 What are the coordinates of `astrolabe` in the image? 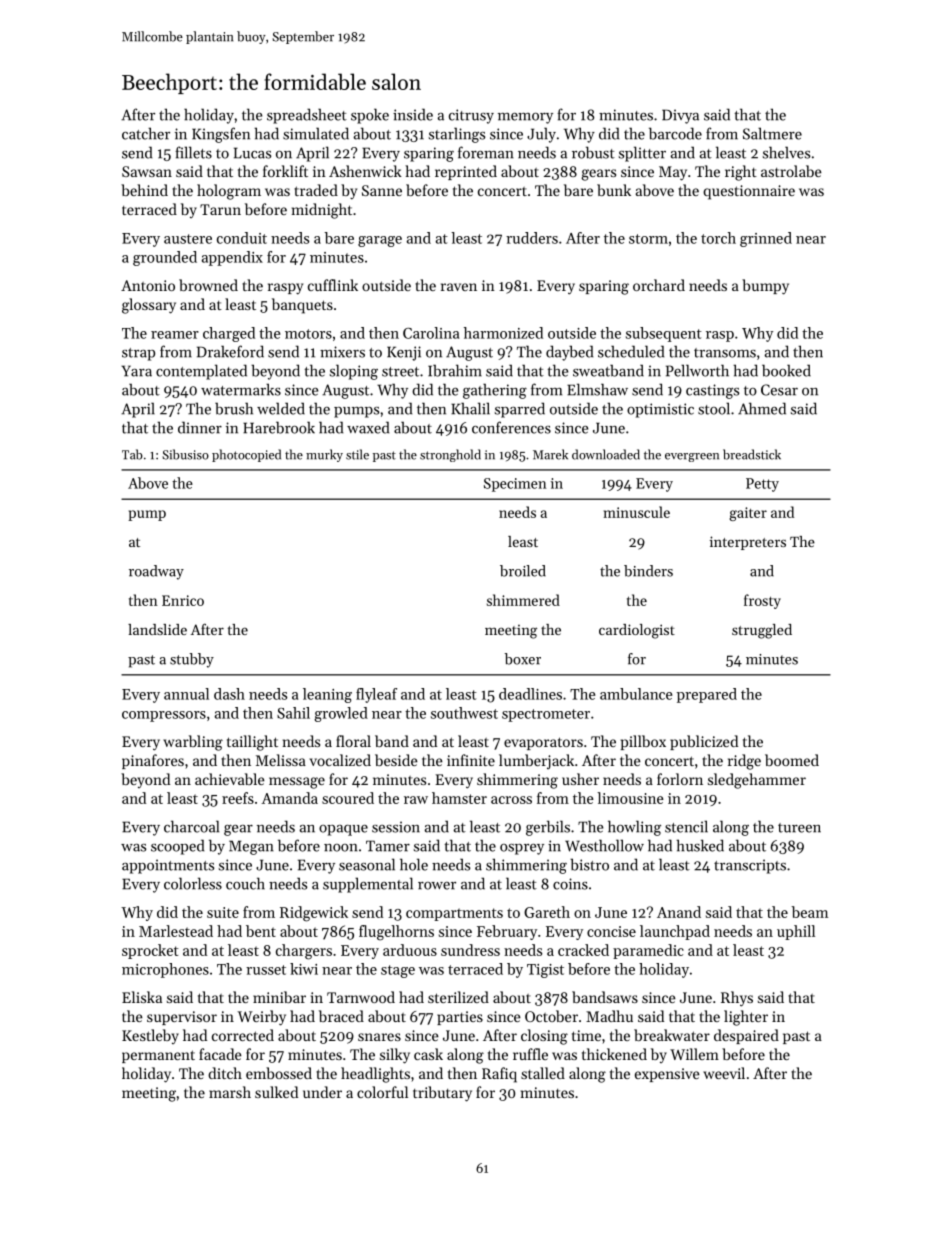 It's located at (791, 171).
